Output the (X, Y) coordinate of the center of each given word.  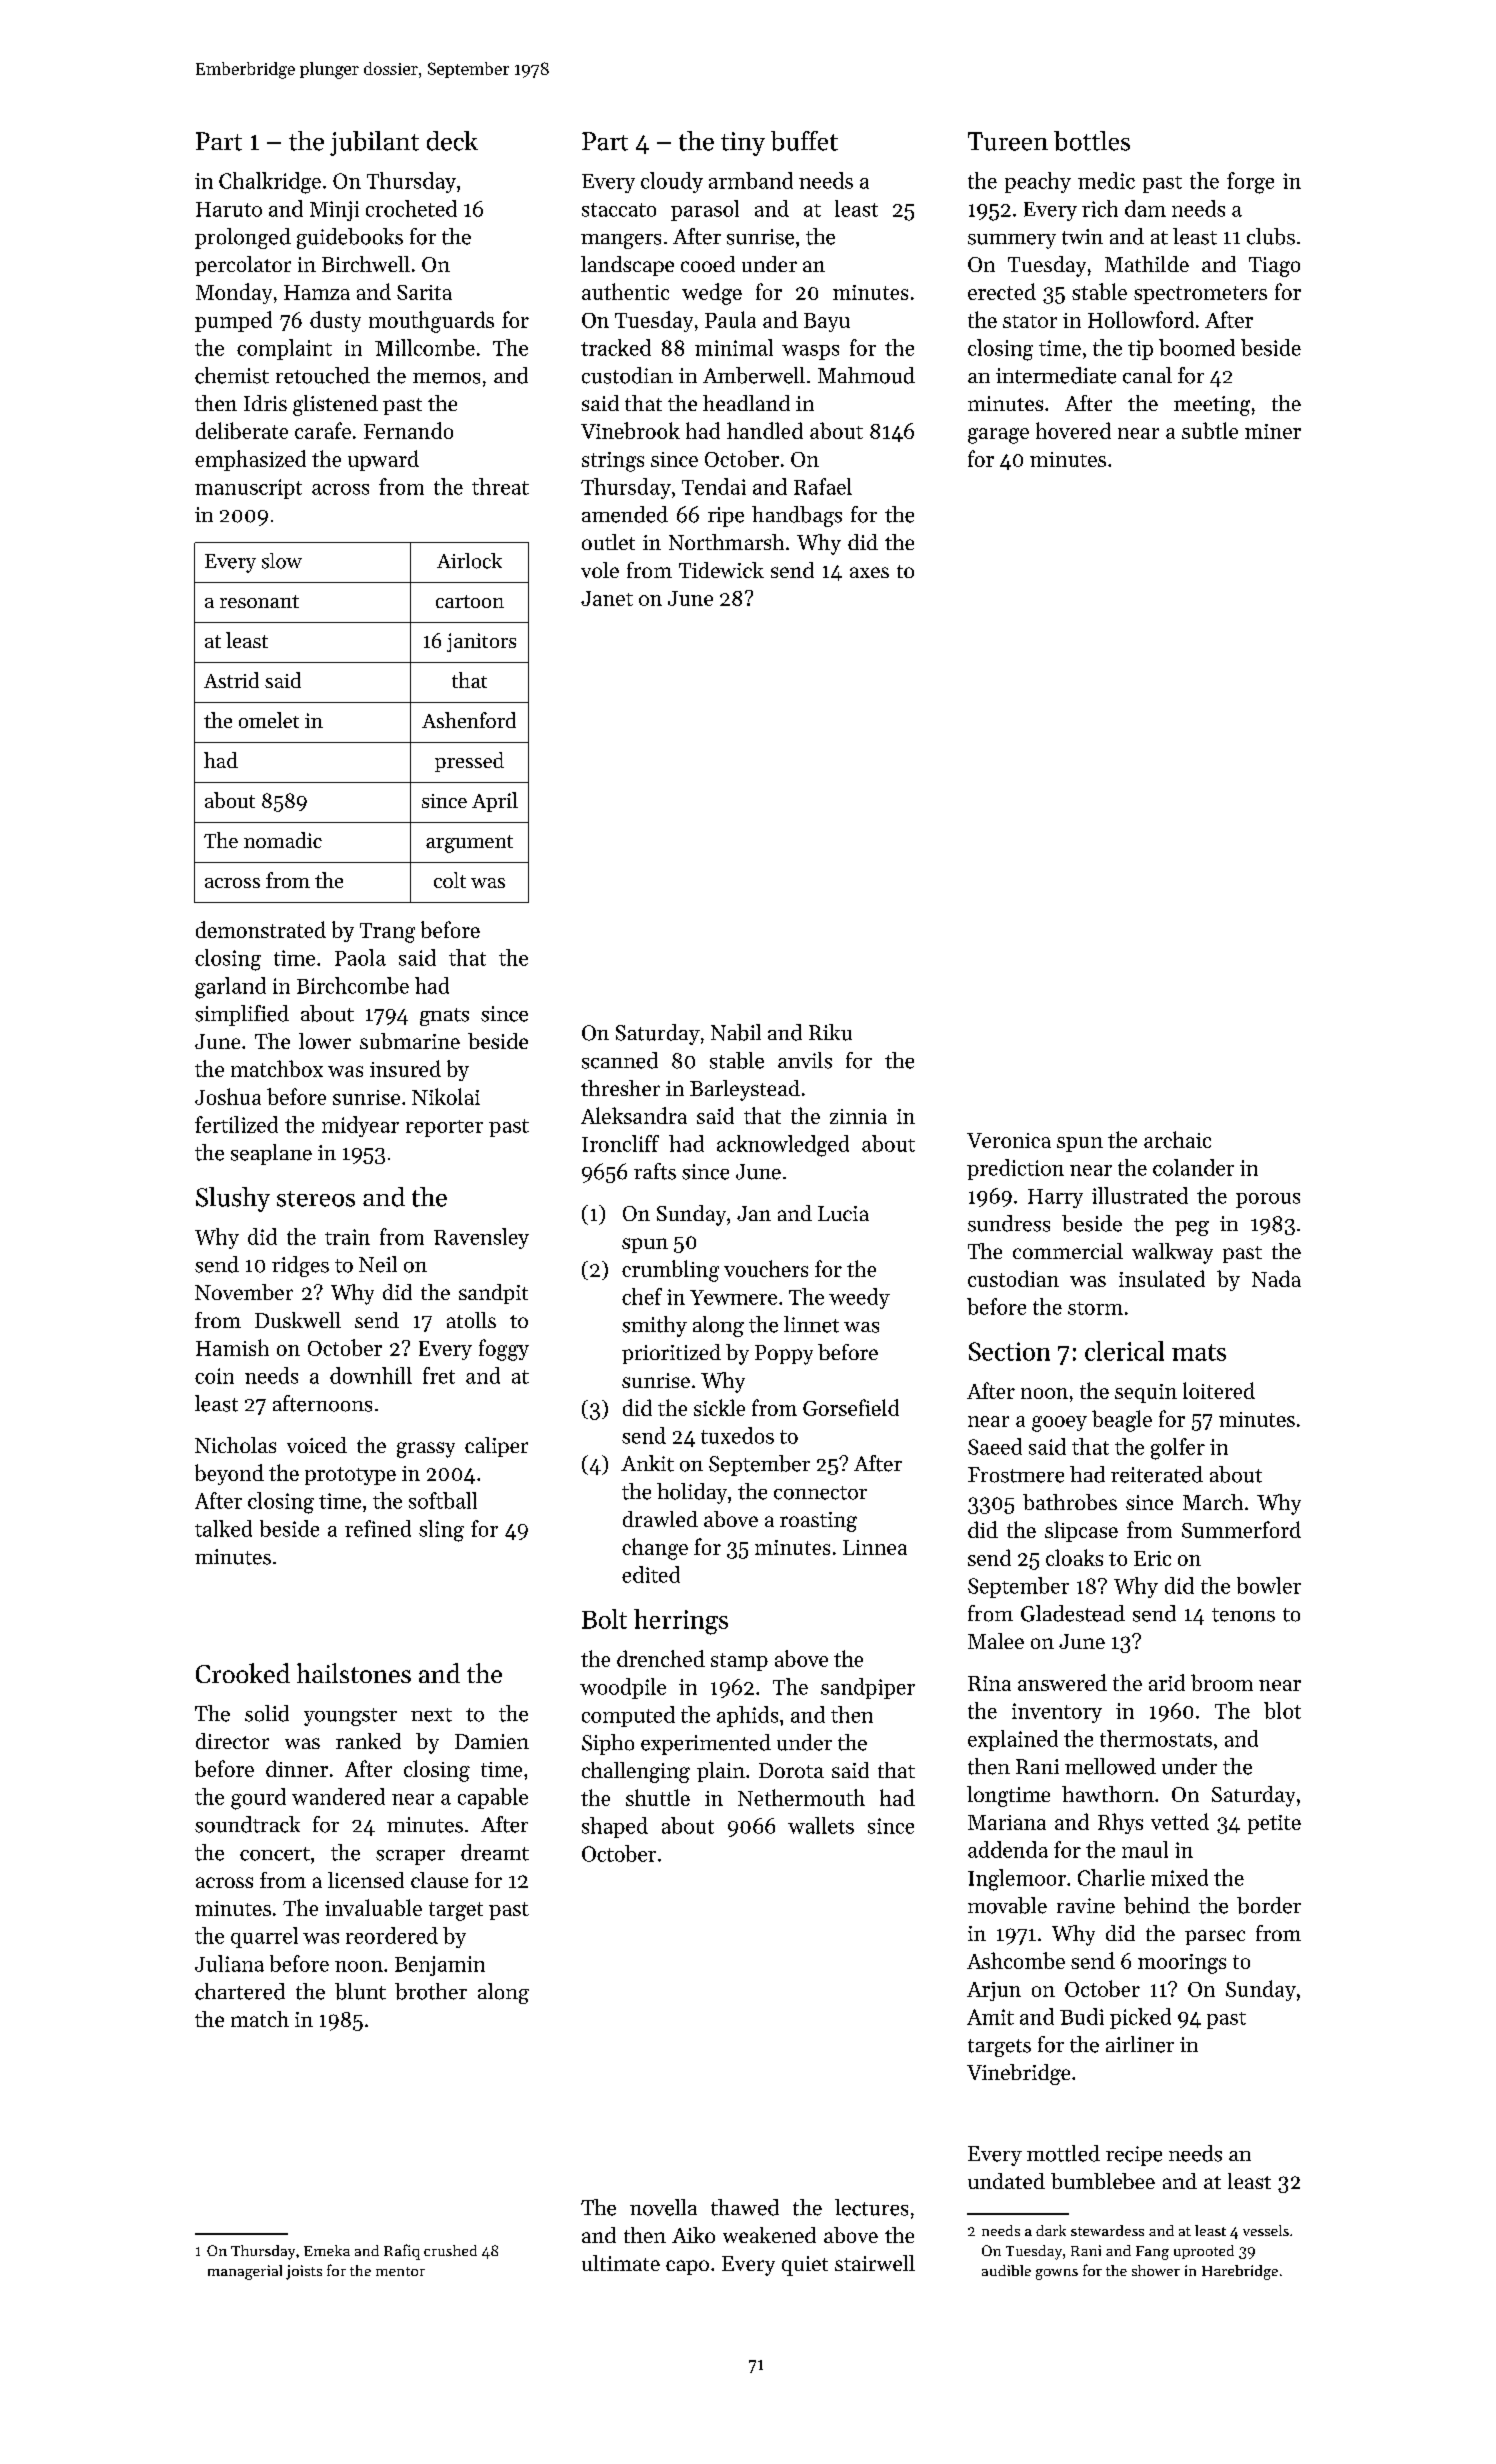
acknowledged (783, 1146)
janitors (481, 642)
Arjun (994, 1991)
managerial (245, 2272)
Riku (830, 1032)
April (495, 802)
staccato (619, 210)
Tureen (1008, 141)
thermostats (1156, 1738)
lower (325, 1041)
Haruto (229, 209)
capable (493, 1798)
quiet (805, 2266)
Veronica (1009, 1140)
